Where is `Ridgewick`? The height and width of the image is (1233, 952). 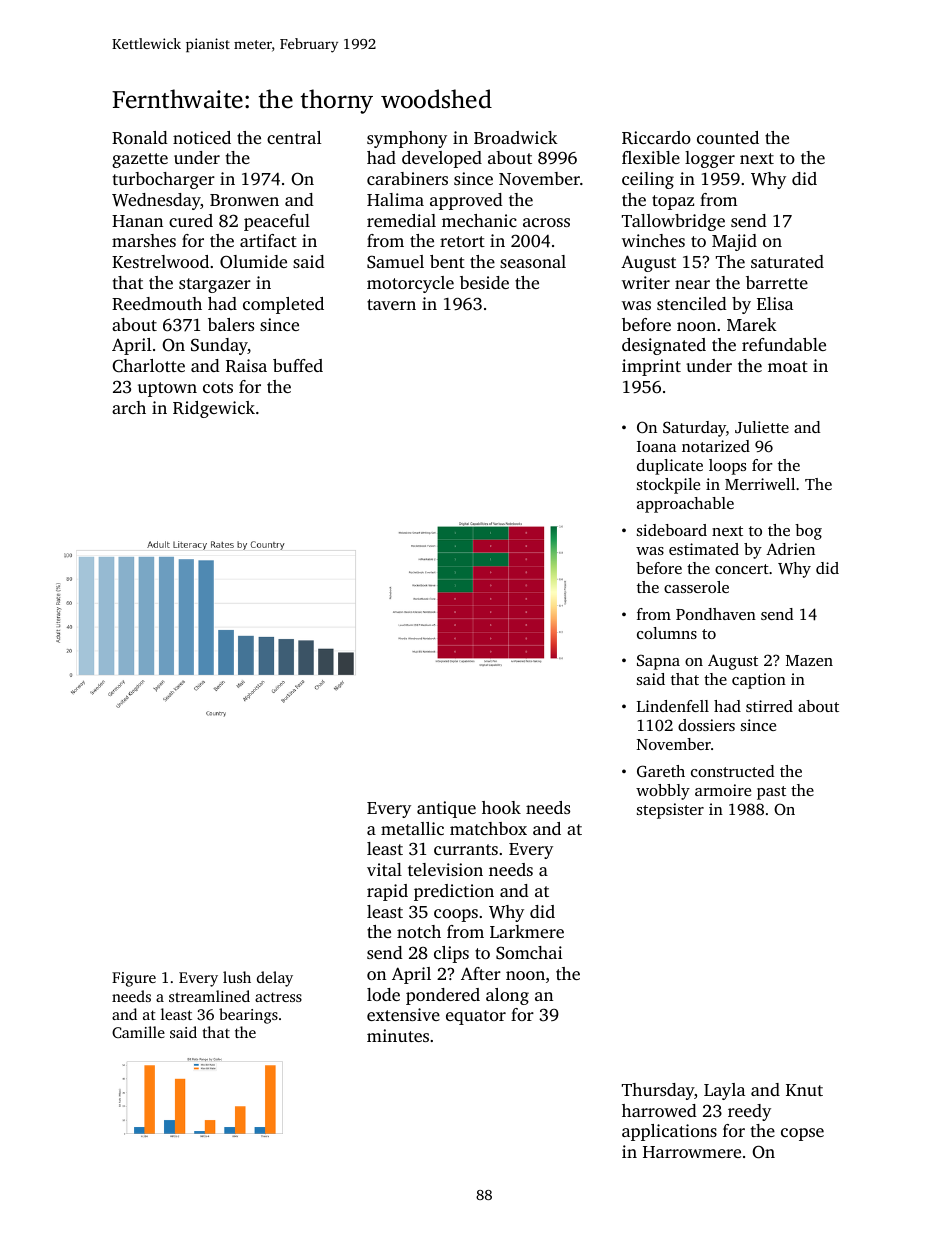 Ridgewick is located at coordinates (214, 409).
